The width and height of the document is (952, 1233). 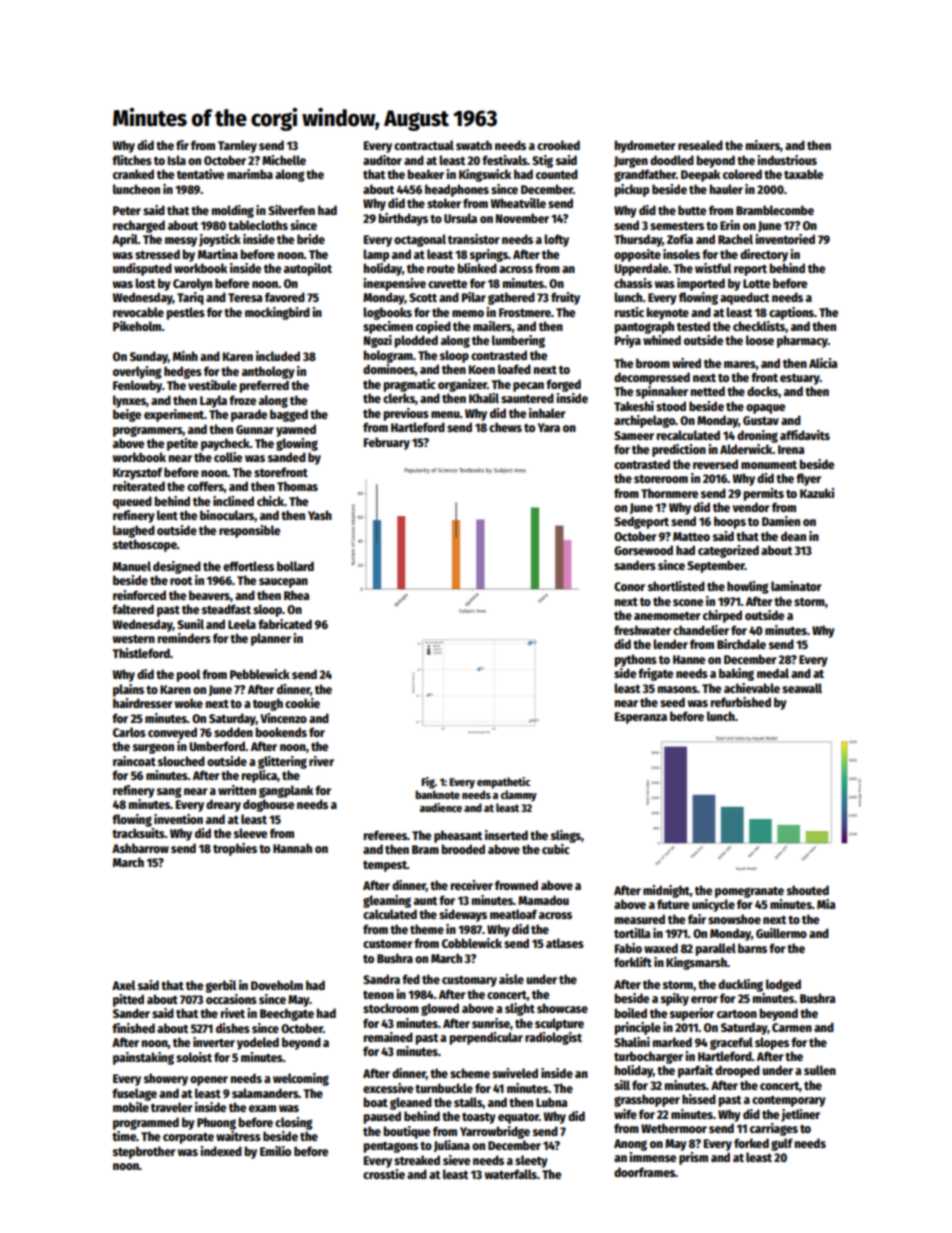 What do you see at coordinates (387, 901) in the document?
I see `gleaming` at bounding box center [387, 901].
